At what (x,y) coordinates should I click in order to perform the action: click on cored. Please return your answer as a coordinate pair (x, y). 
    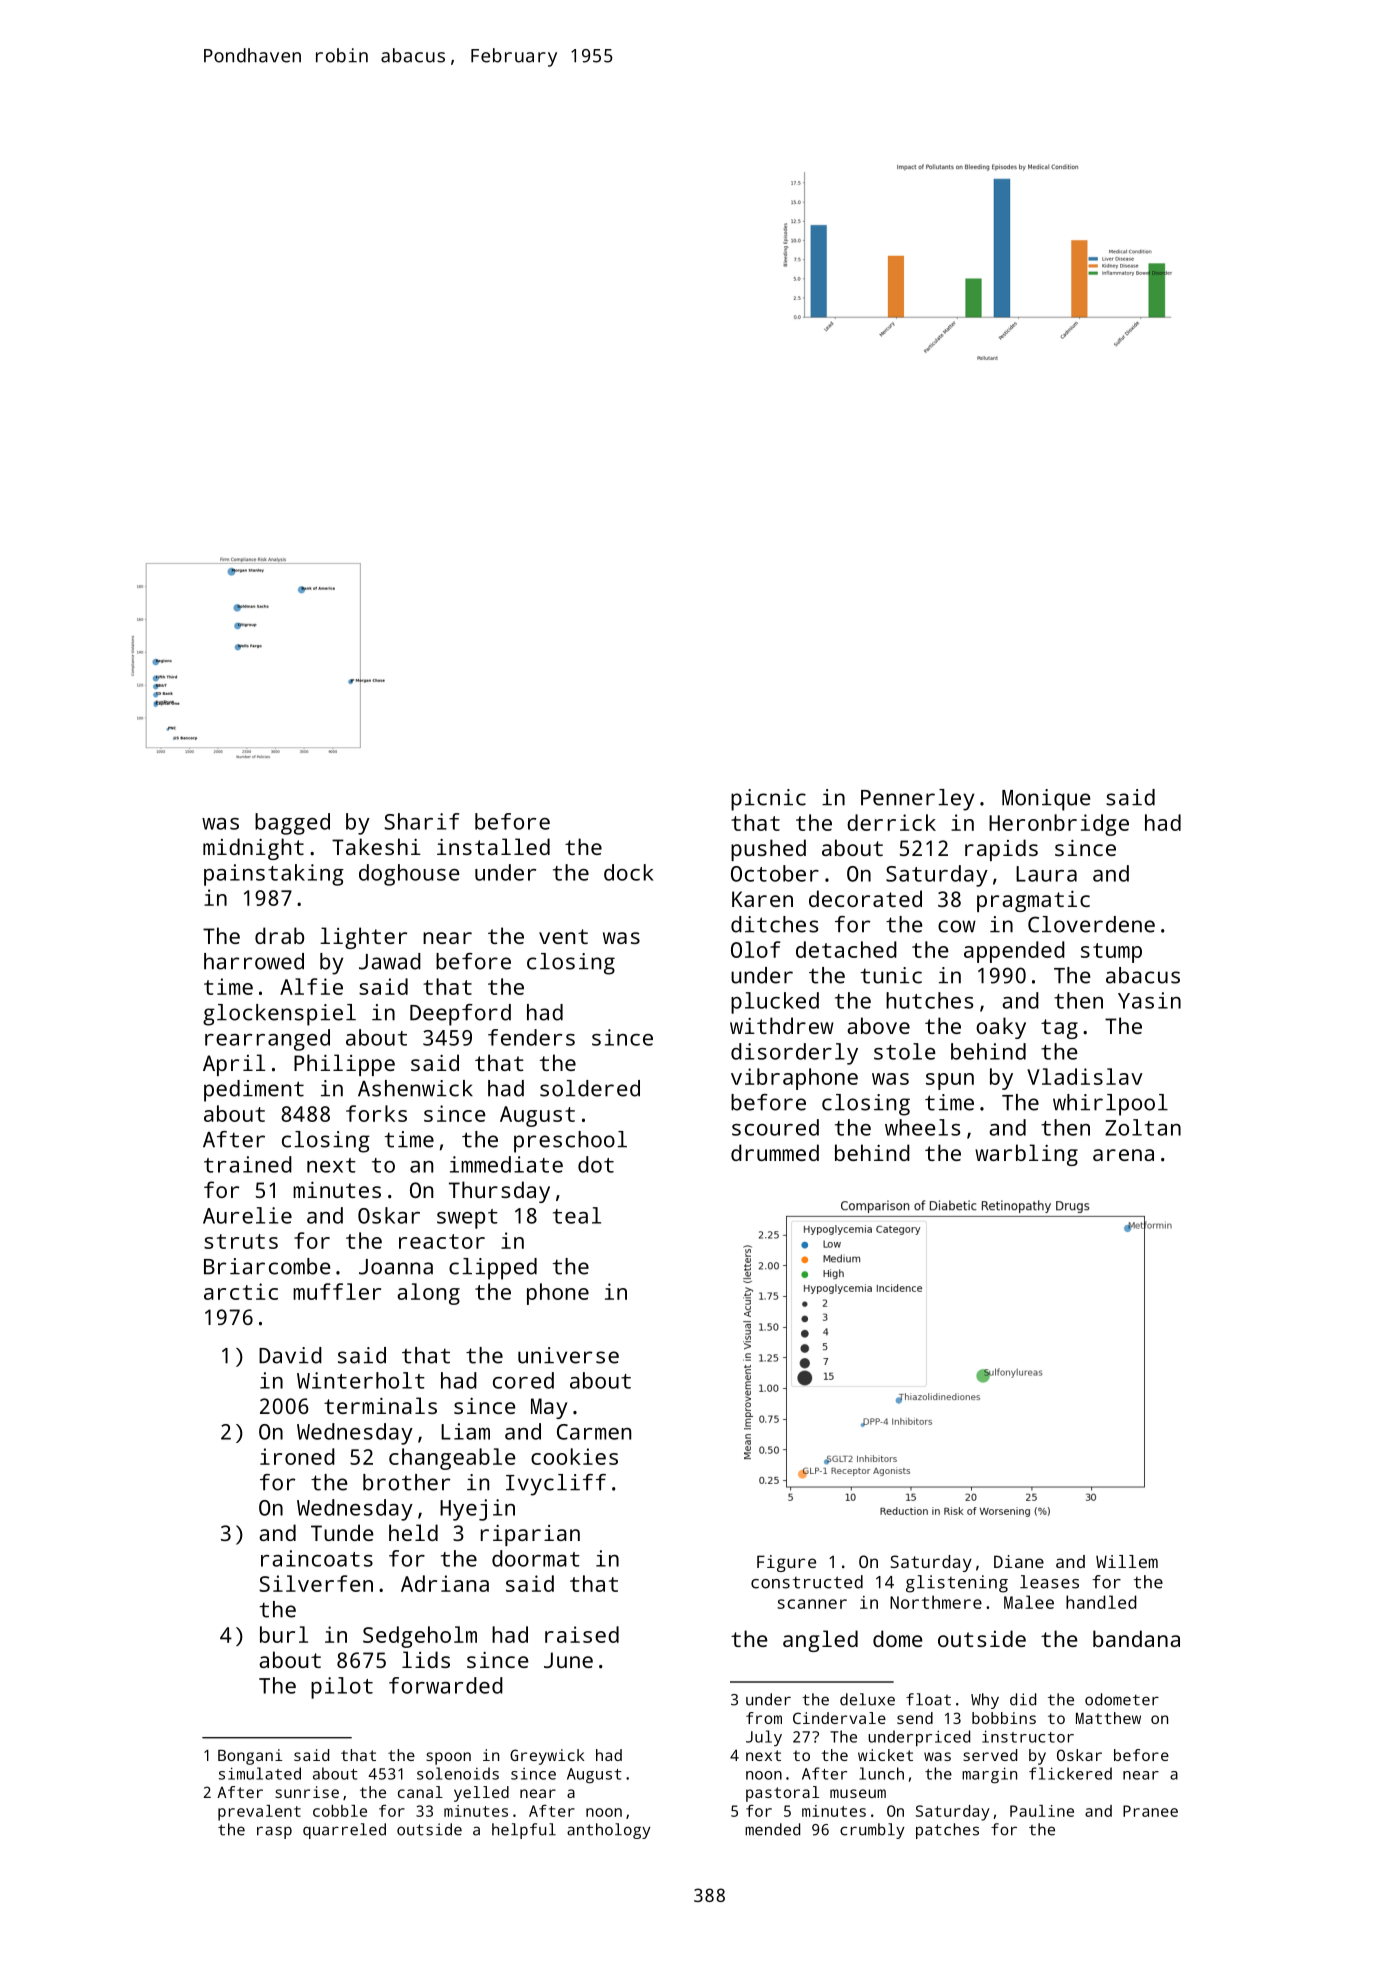
    Looking at the image, I should click on (523, 1380).
